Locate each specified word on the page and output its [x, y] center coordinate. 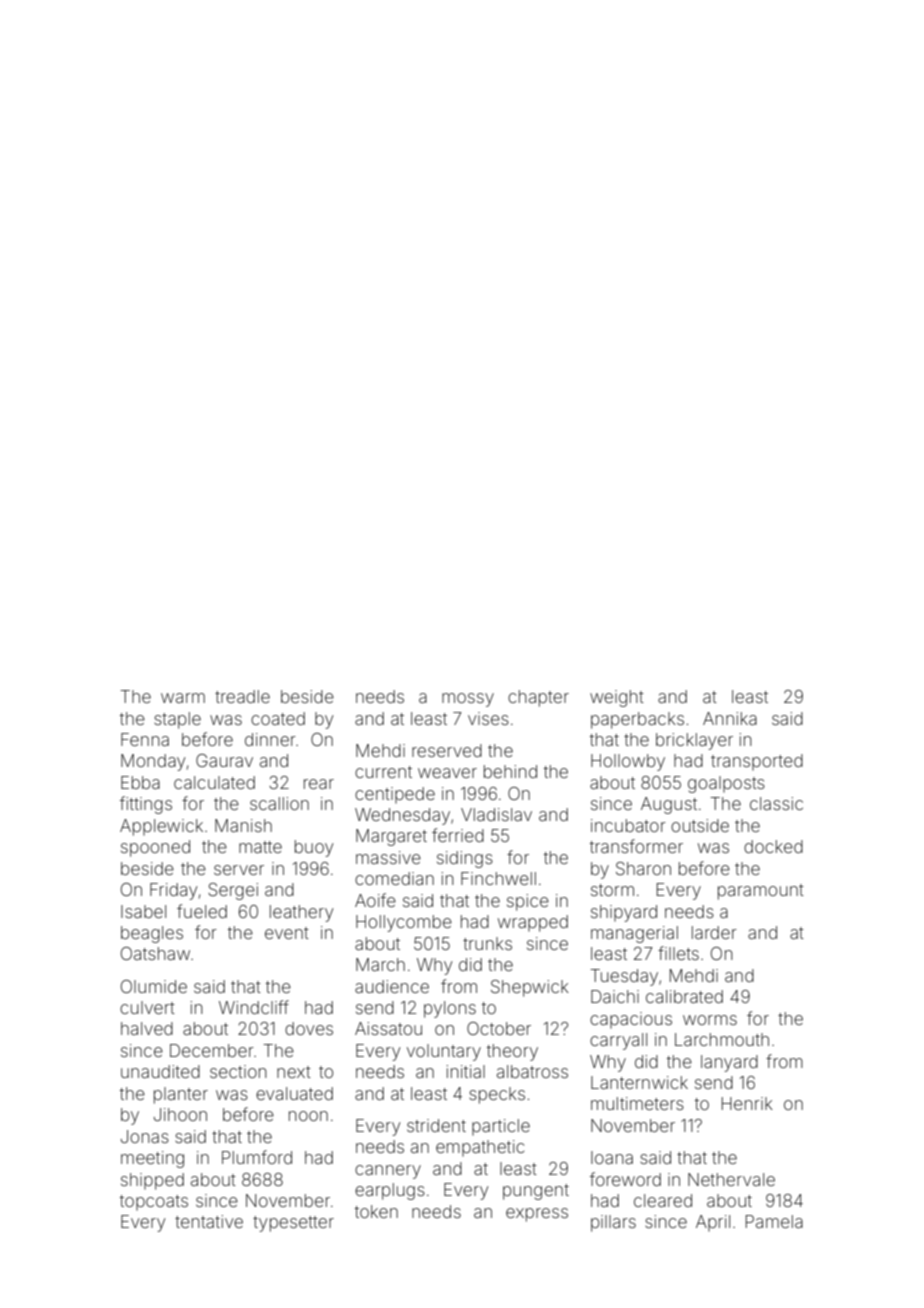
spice [528, 902]
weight [617, 698]
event [287, 933]
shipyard [624, 913]
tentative [209, 1221]
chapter [538, 698]
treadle [242, 696]
